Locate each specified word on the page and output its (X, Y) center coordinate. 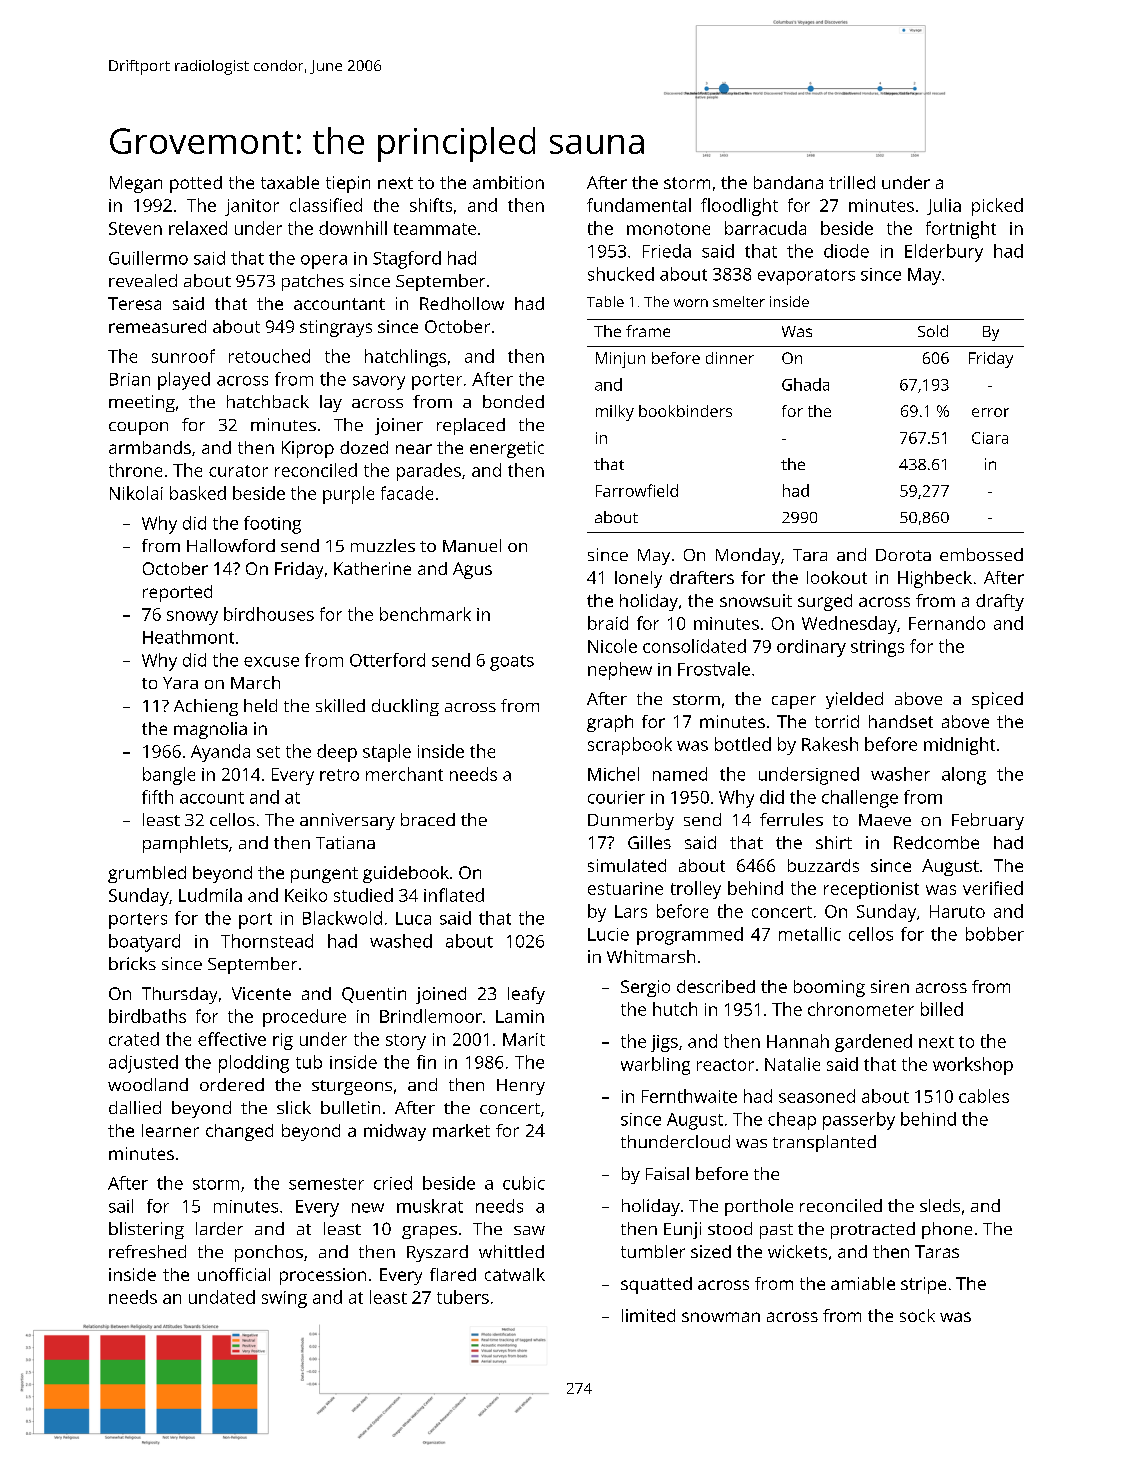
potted (196, 184)
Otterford (387, 660)
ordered (232, 1084)
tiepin (348, 184)
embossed (981, 554)
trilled (852, 182)
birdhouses (269, 614)
